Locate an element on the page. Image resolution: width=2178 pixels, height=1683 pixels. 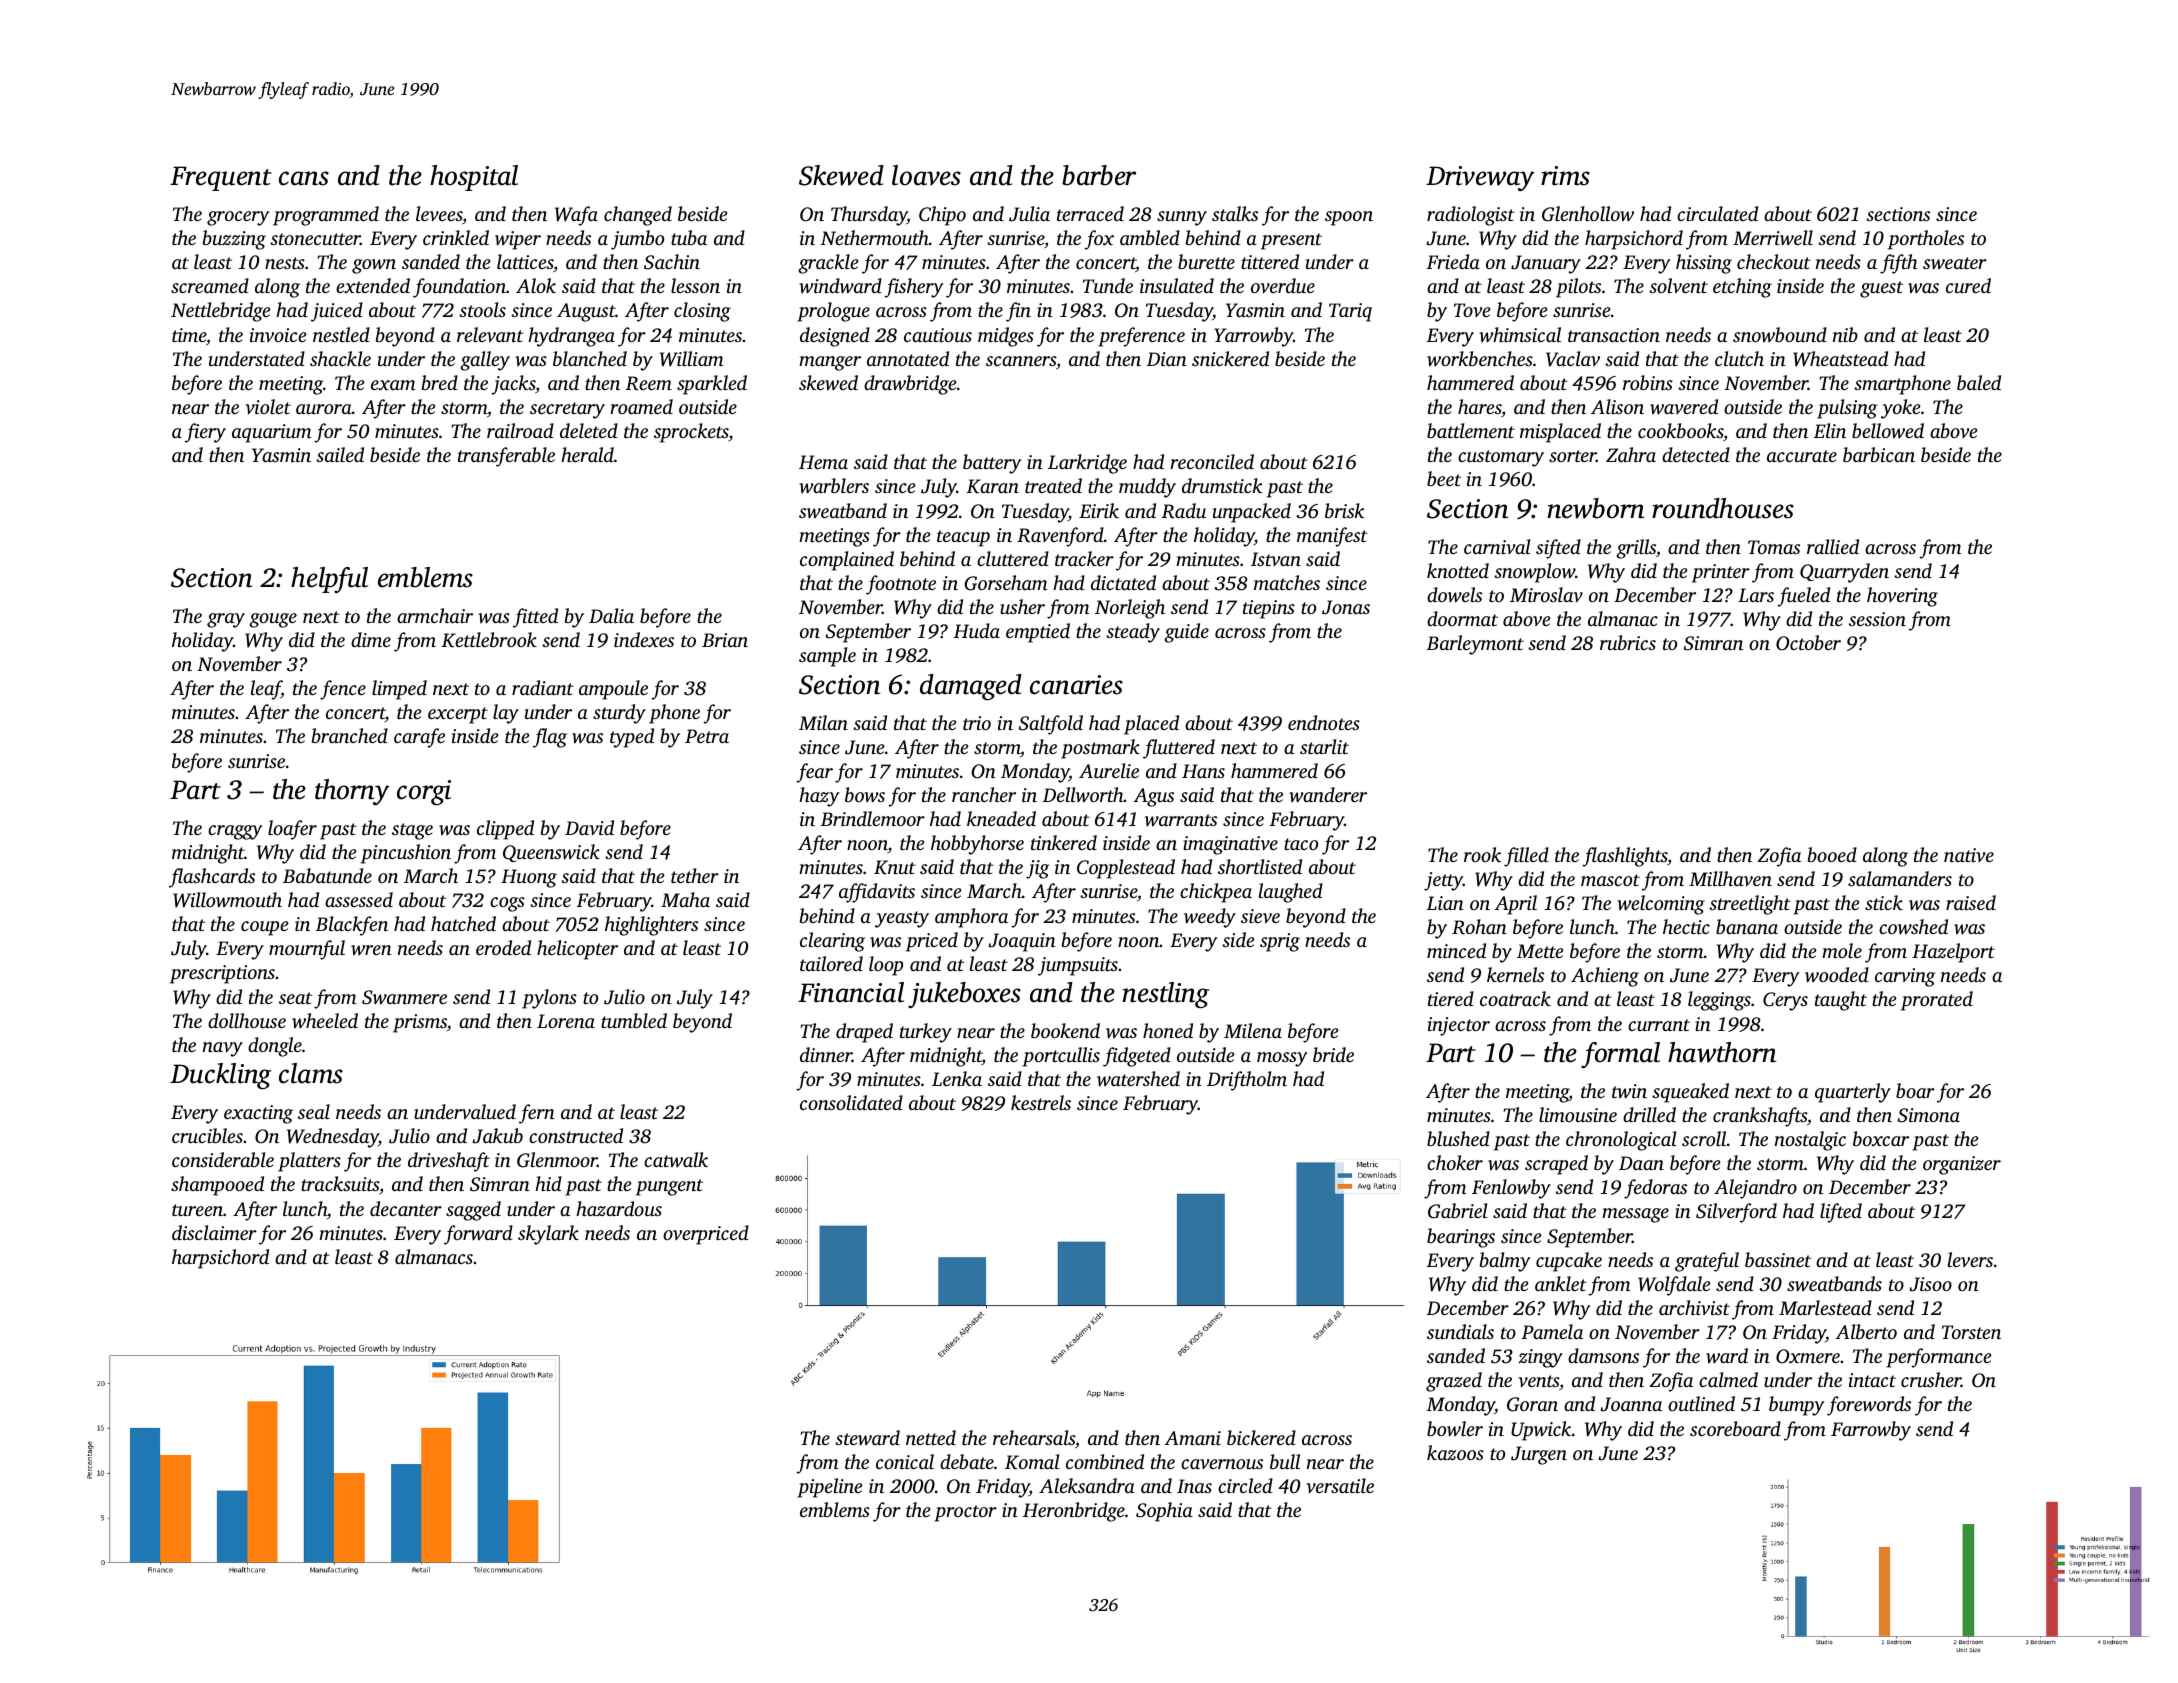
Nethermouth is located at coordinates (875, 237).
